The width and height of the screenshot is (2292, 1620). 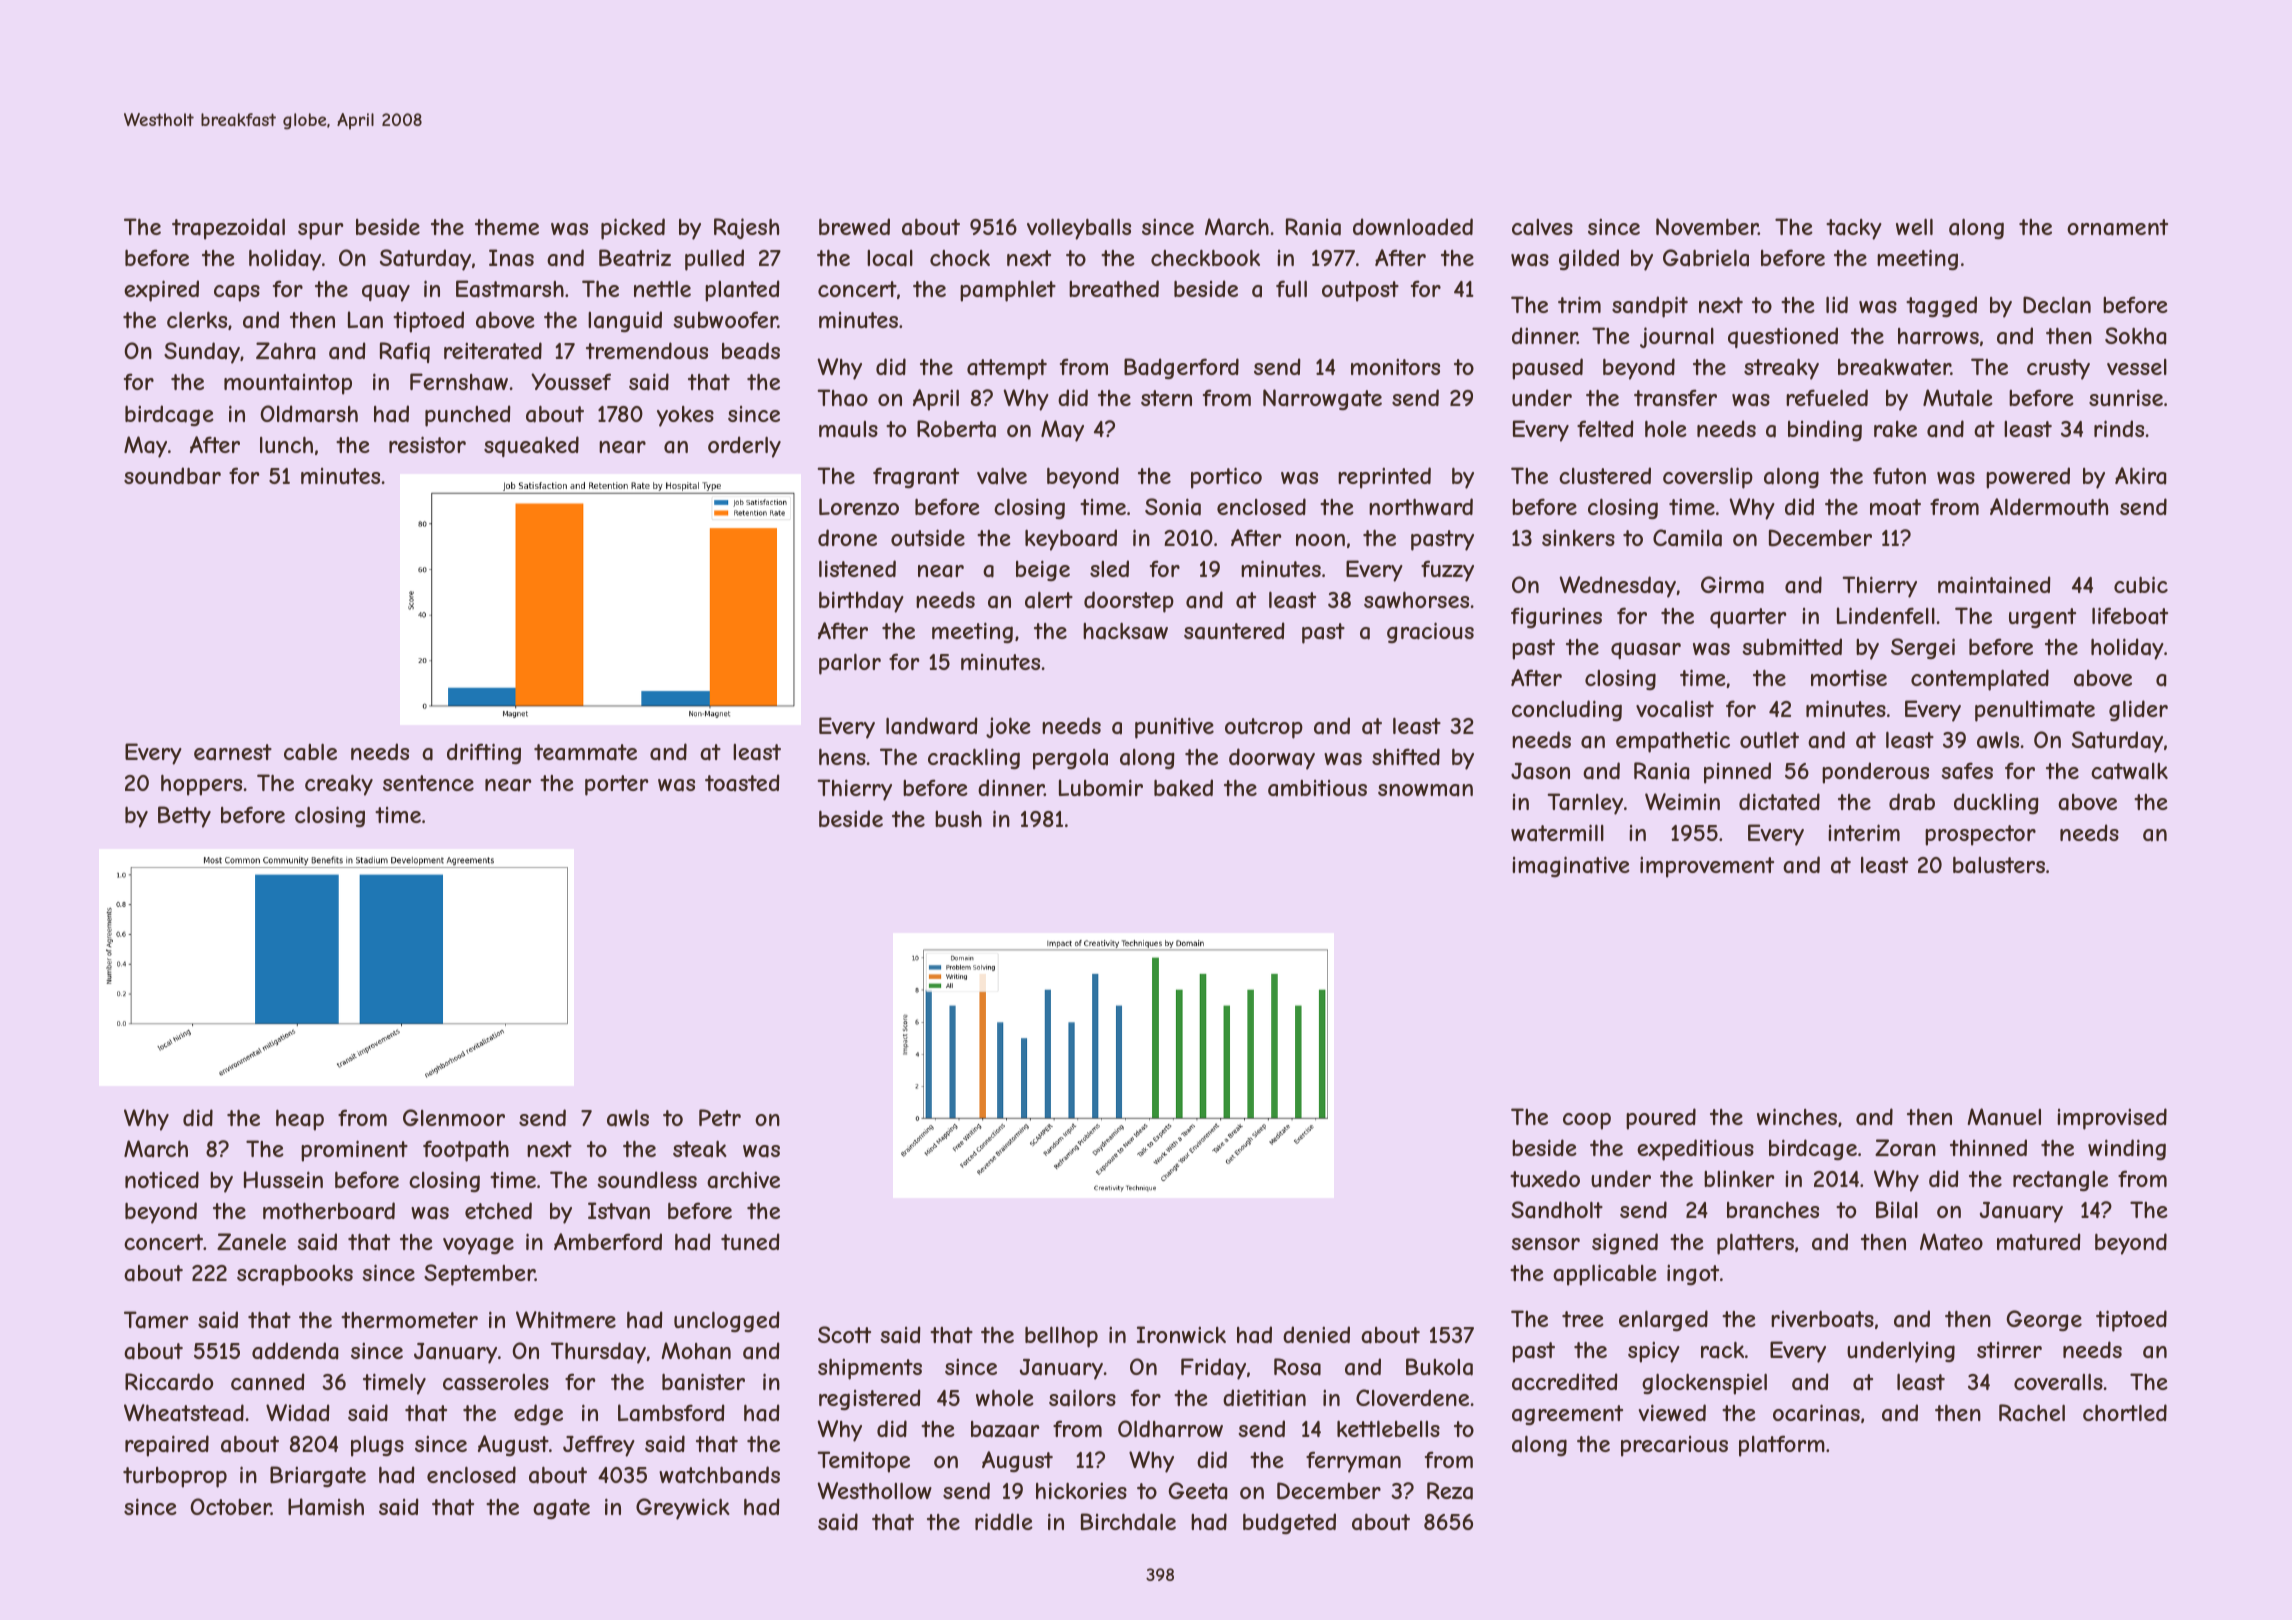 I want to click on earnest, so click(x=233, y=752).
